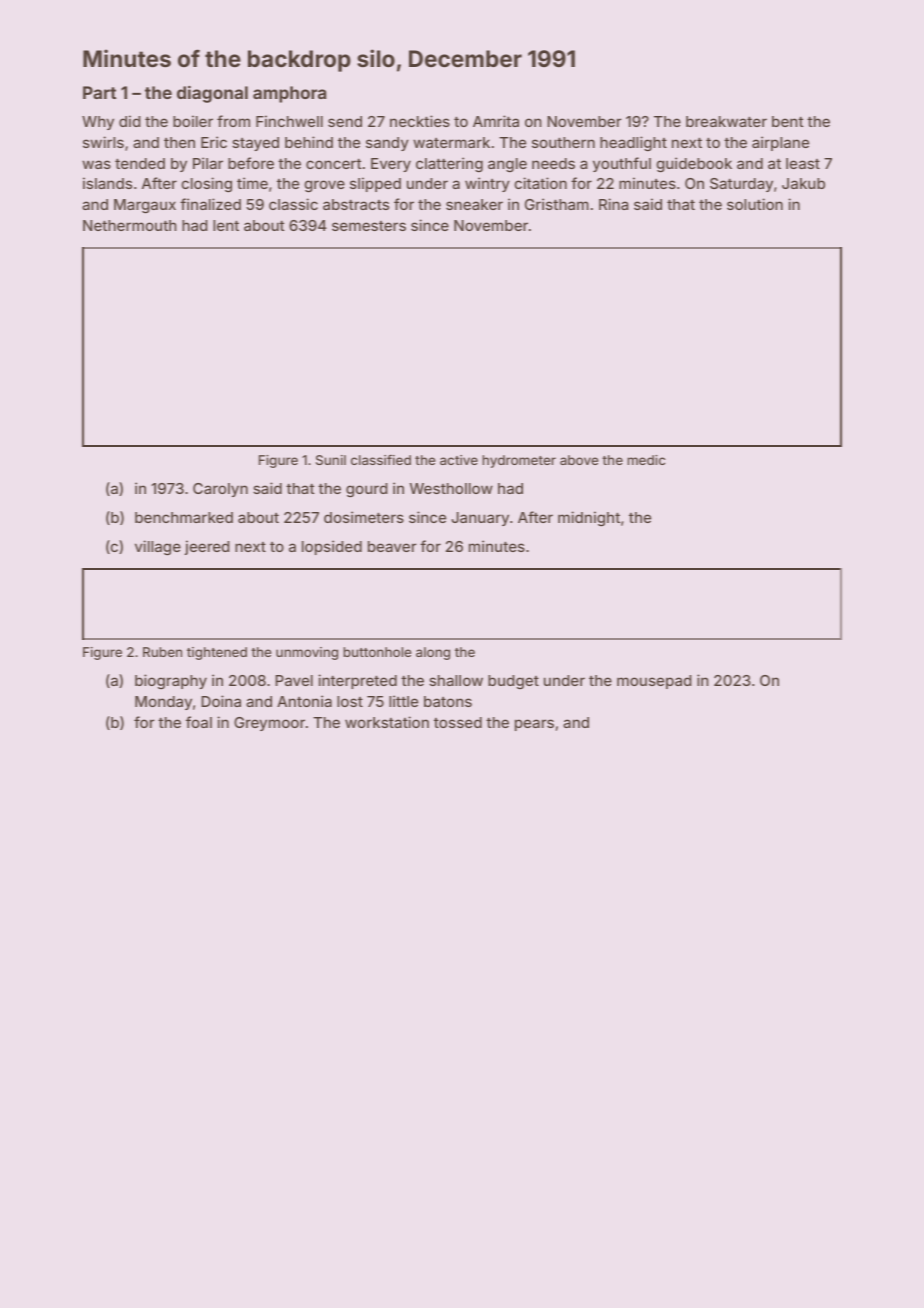 The width and height of the document is (924, 1308). What do you see at coordinates (646, 460) in the document?
I see `medic` at bounding box center [646, 460].
